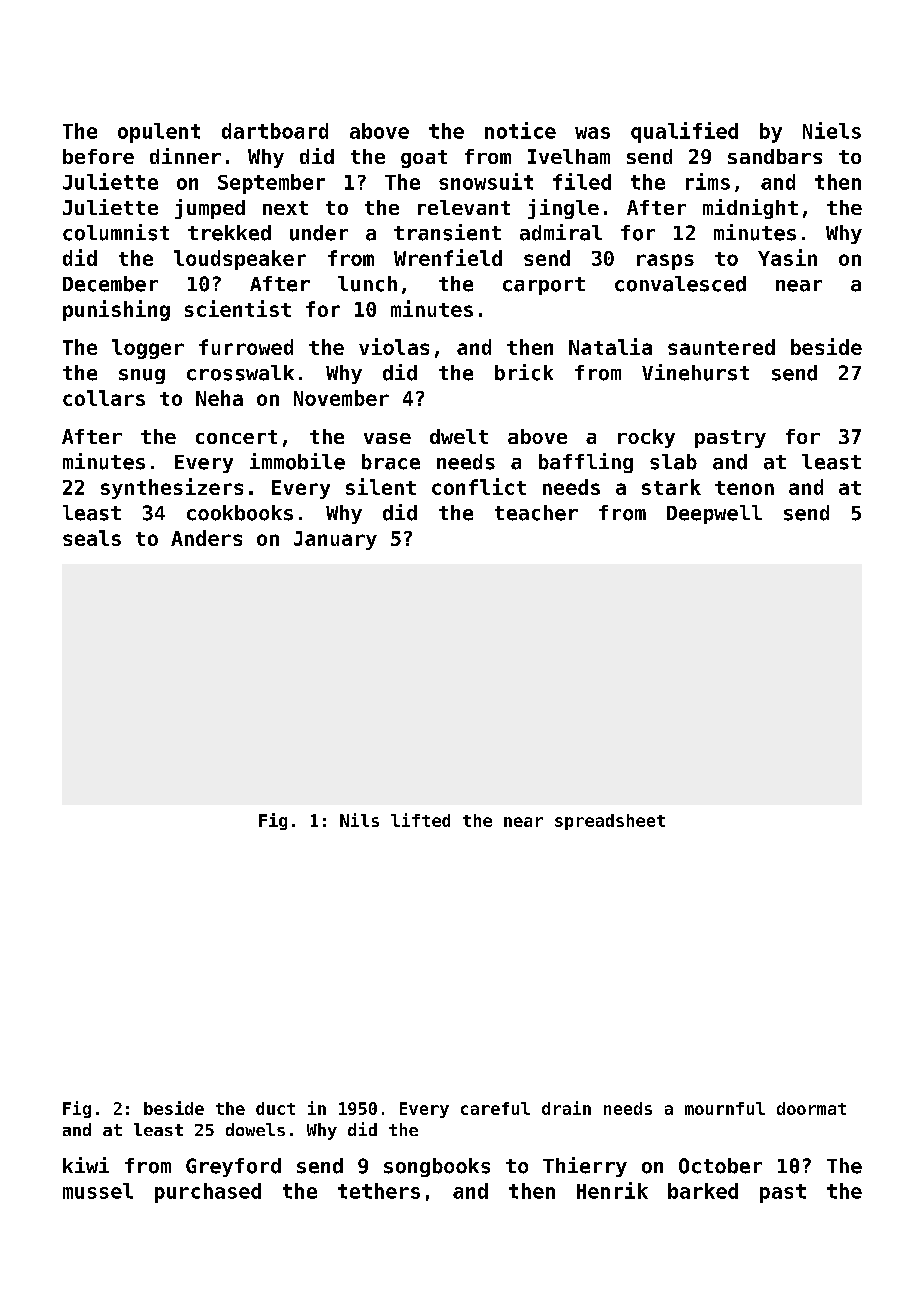 This image has width=924, height=1308. I want to click on careful, so click(495, 1108).
